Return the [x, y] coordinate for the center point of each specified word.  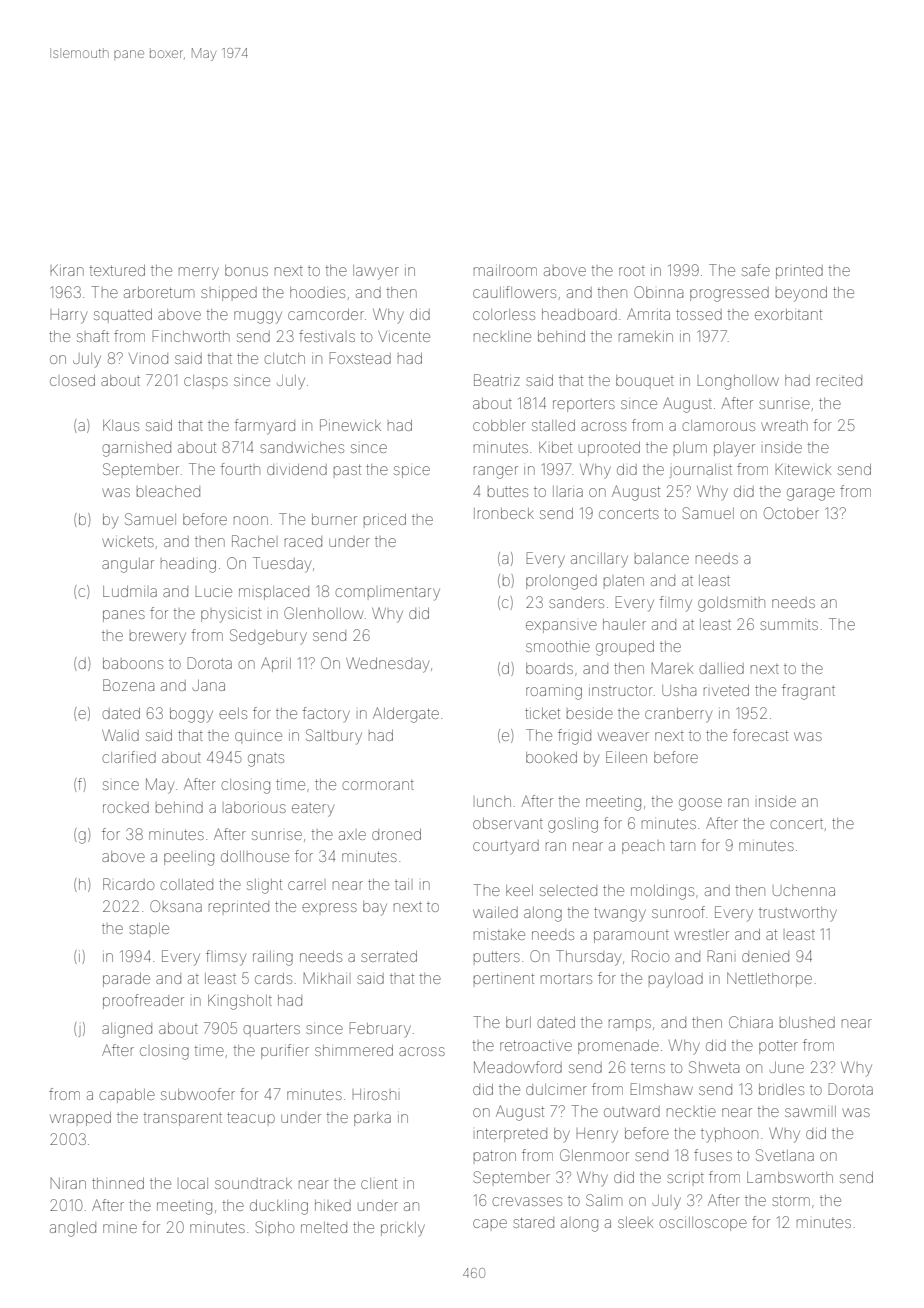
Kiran [67, 270]
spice [412, 472]
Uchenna [804, 890]
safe [756, 270]
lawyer [376, 272]
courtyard [506, 847]
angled [73, 1229]
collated [186, 884]
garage [811, 494]
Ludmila [130, 591]
